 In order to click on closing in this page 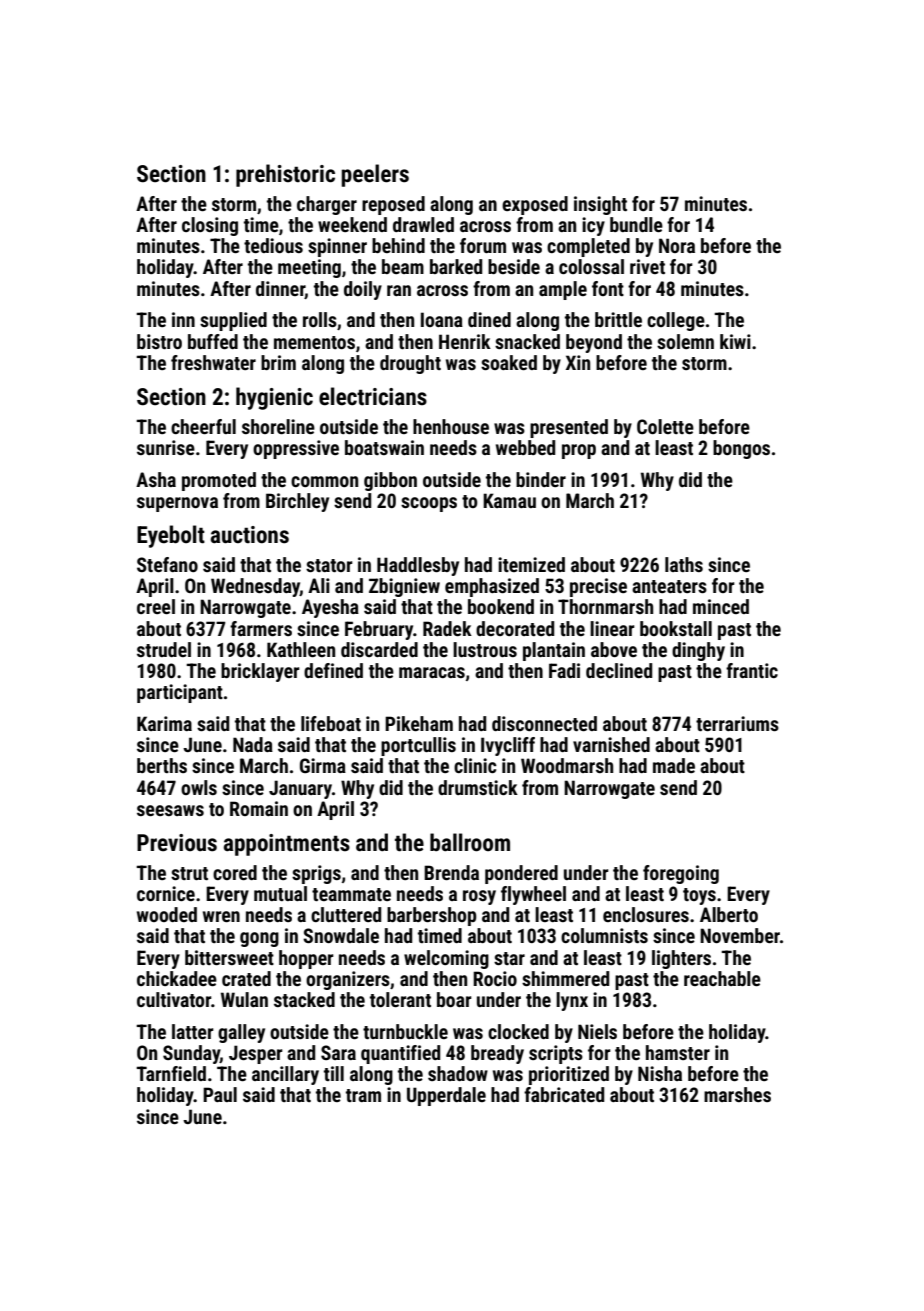, I will do `click(210, 226)`.
